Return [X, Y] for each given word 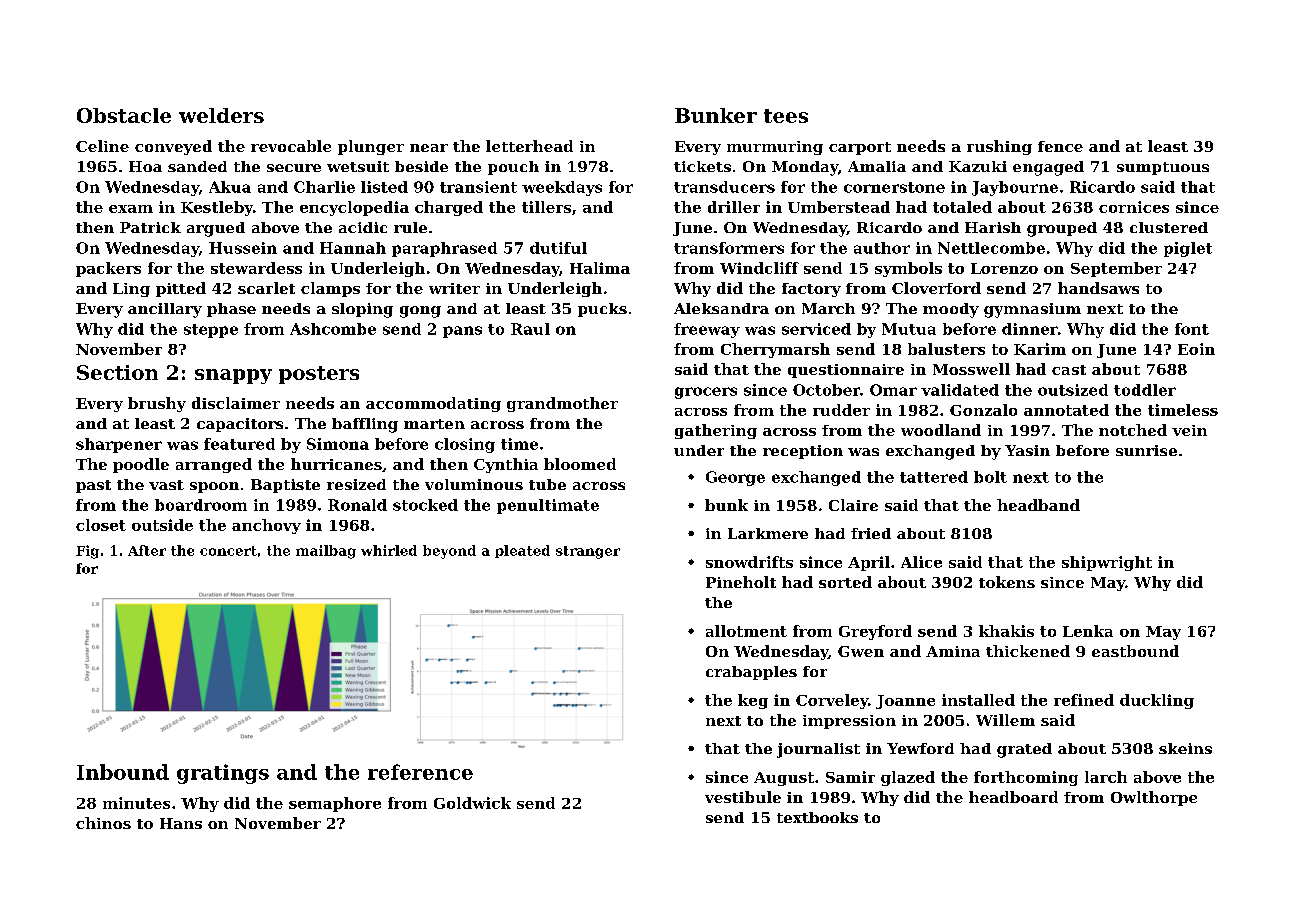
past [93, 486]
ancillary [165, 310]
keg [753, 701]
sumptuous [1163, 168]
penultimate [548, 506]
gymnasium [1032, 310]
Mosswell [971, 369]
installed [978, 700]
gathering [716, 431]
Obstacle [124, 115]
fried [871, 533]
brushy [157, 404]
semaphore [335, 804]
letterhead [529, 146]
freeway [707, 330]
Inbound [123, 772]
